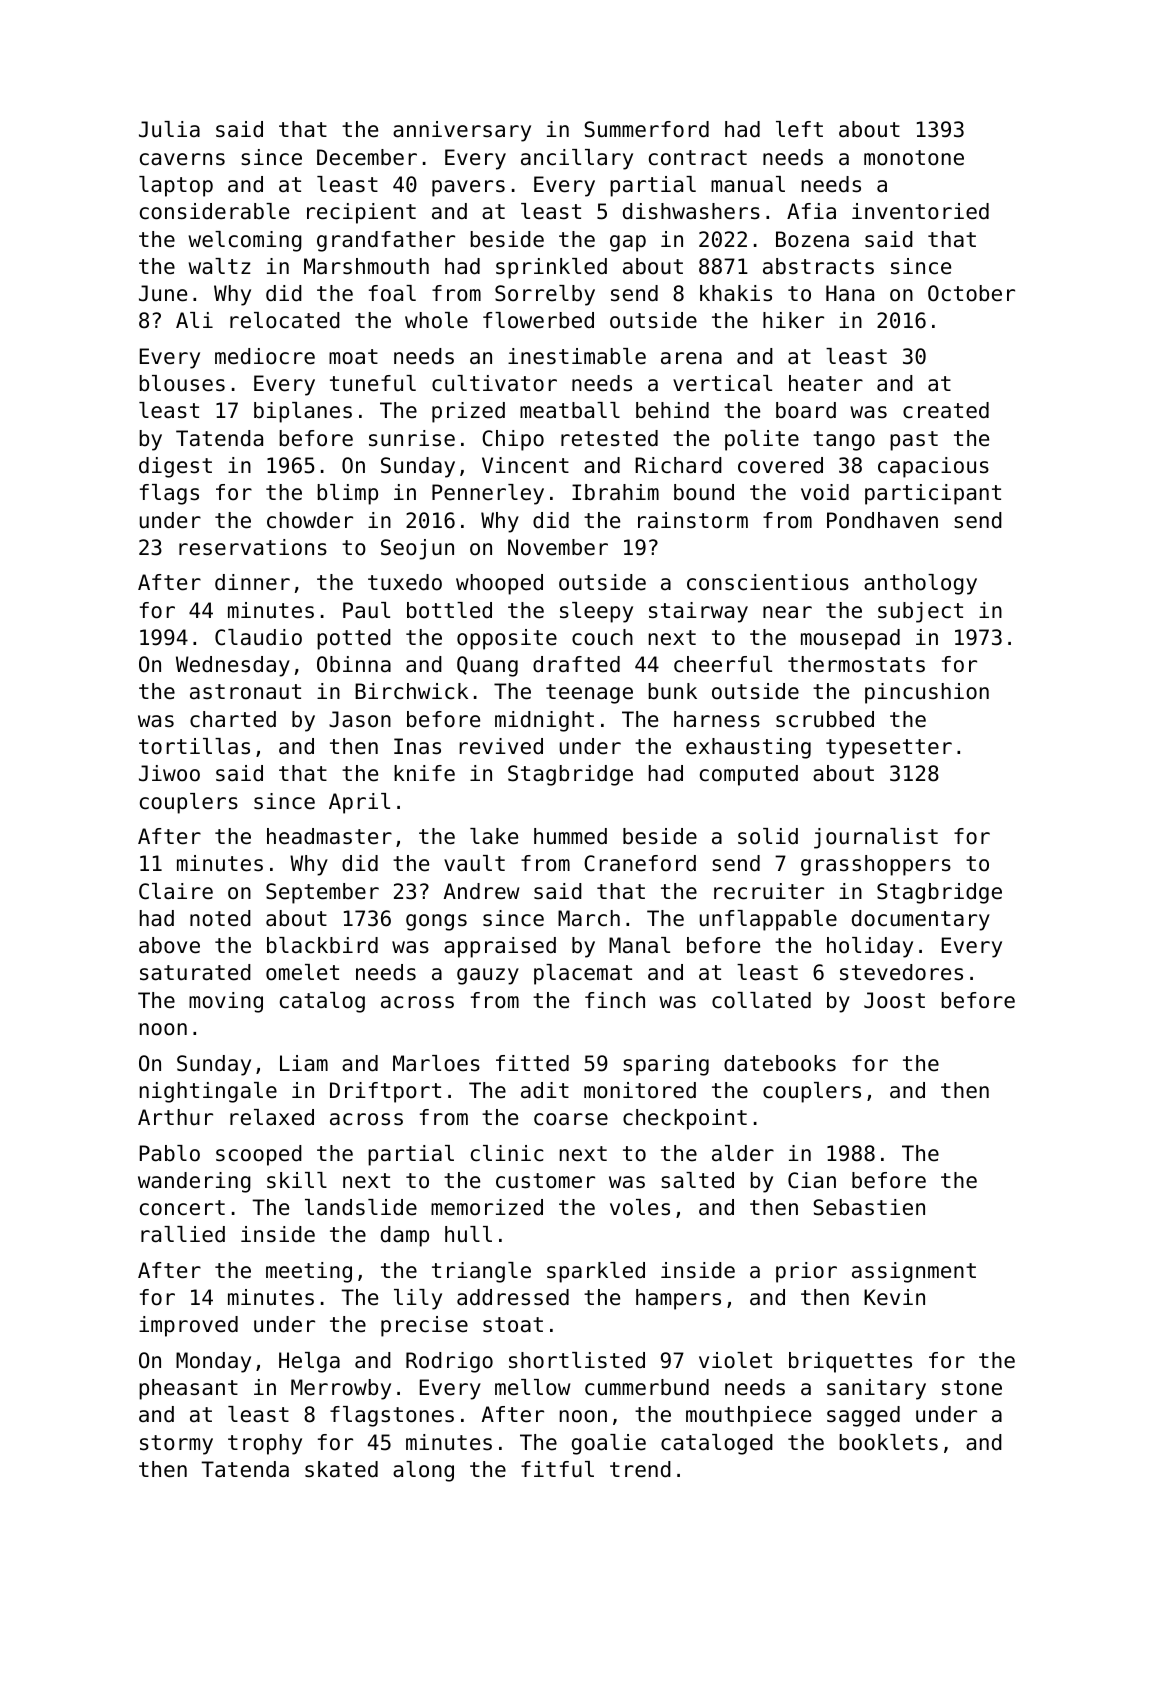 The height and width of the image is (1683, 1162). What do you see at coordinates (214, 211) in the image?
I see `considerable` at bounding box center [214, 211].
